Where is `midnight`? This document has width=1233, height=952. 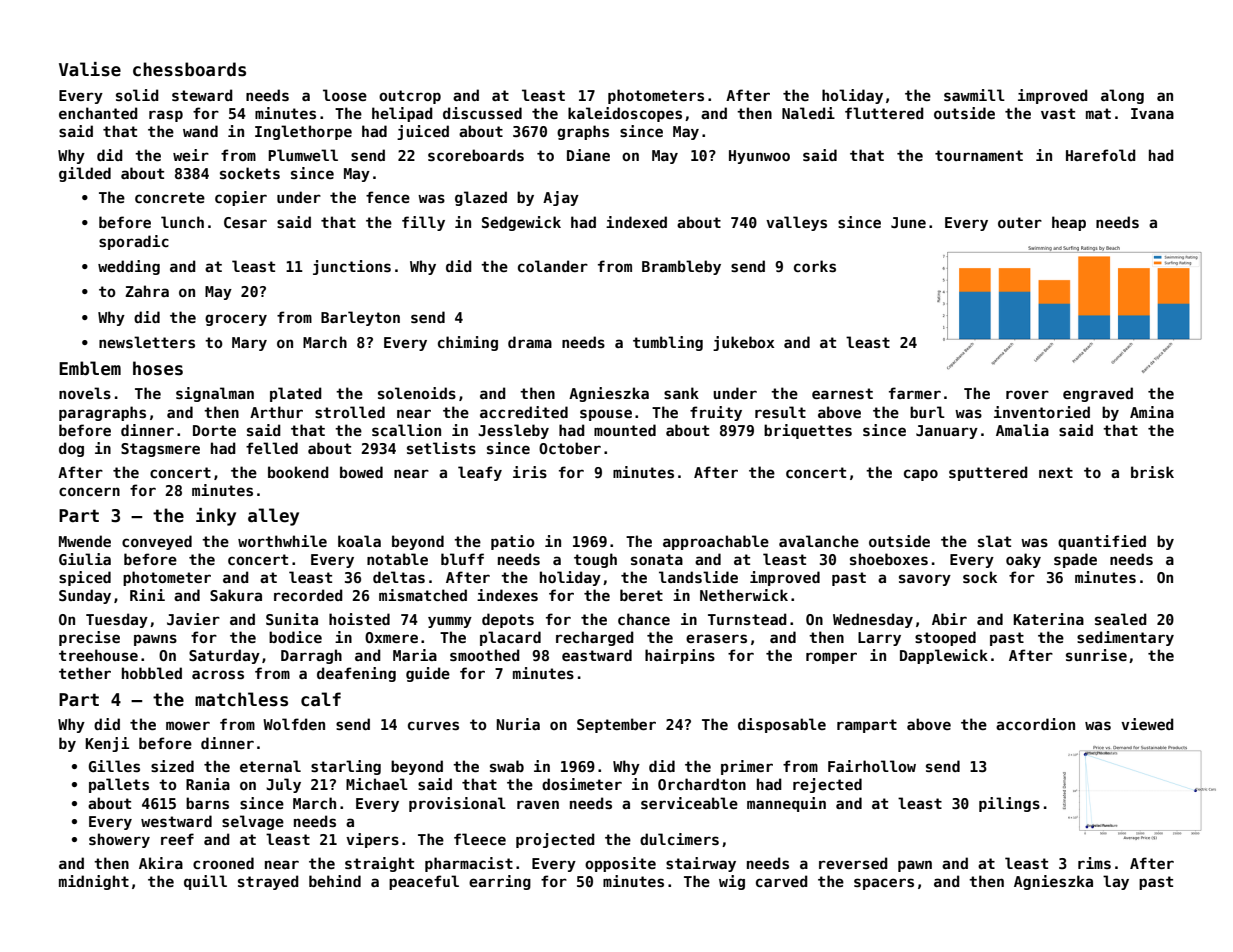 midnight is located at coordinates (94, 882).
